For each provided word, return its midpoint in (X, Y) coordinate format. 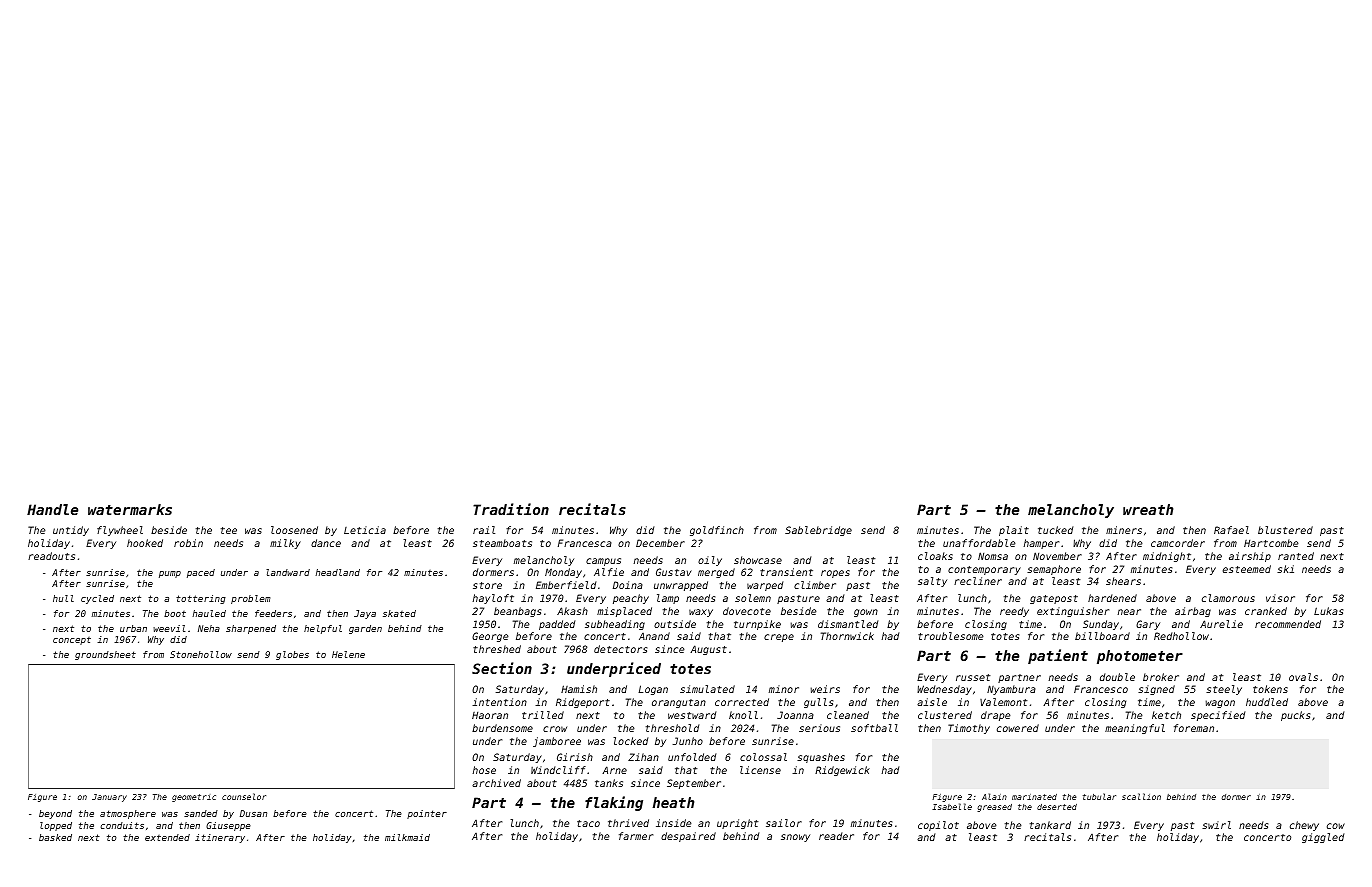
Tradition (511, 509)
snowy (795, 838)
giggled (1323, 838)
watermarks (130, 509)
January (109, 798)
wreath (1148, 509)
